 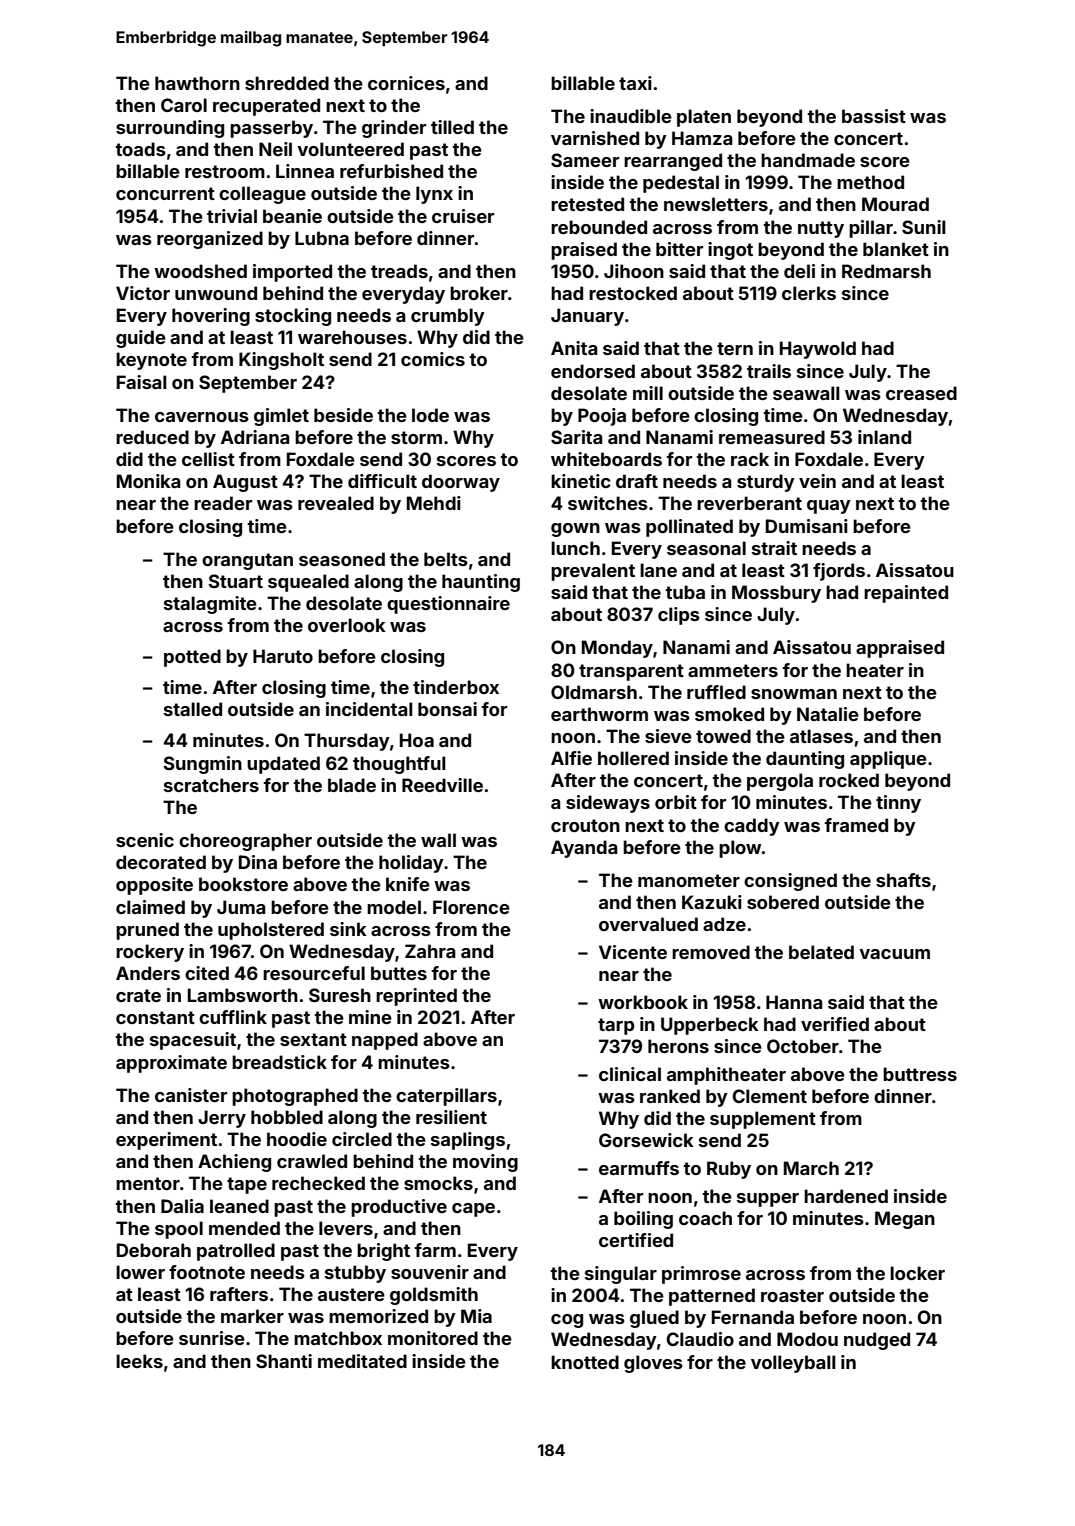 What do you see at coordinates (193, 709) in the screenshot?
I see `stalled` at bounding box center [193, 709].
